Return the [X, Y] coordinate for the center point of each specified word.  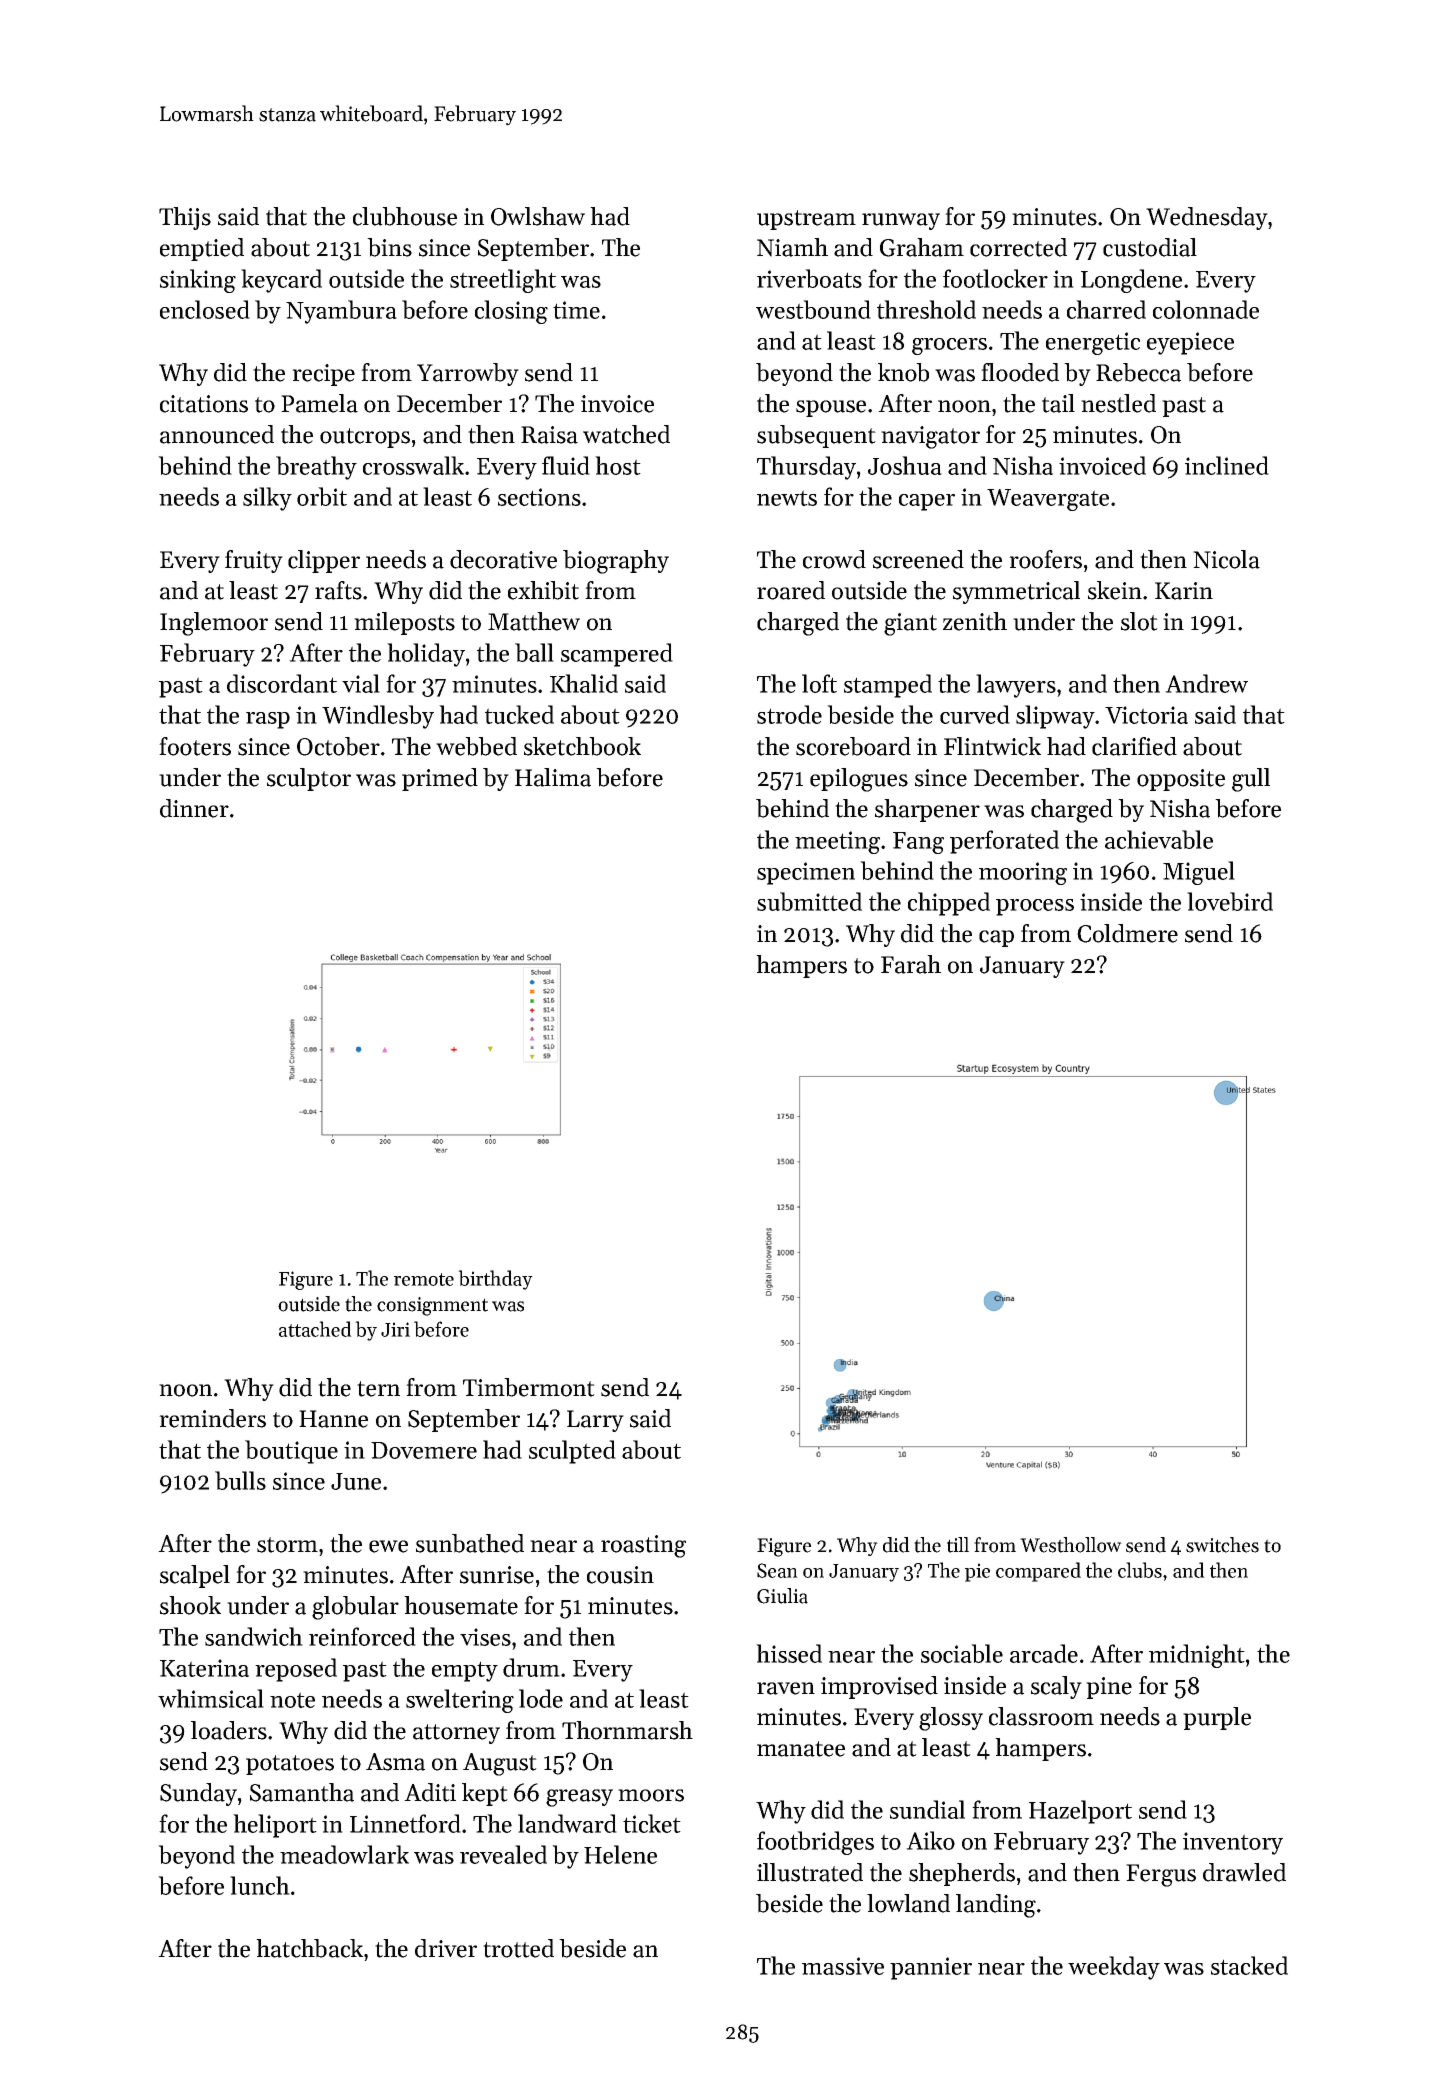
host [618, 465]
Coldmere [1127, 933]
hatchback [309, 1948]
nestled [1118, 403]
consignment [432, 1306]
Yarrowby [468, 374]
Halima [553, 777]
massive [843, 1966]
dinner [194, 808]
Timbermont [529, 1387]
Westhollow [1071, 1545]
